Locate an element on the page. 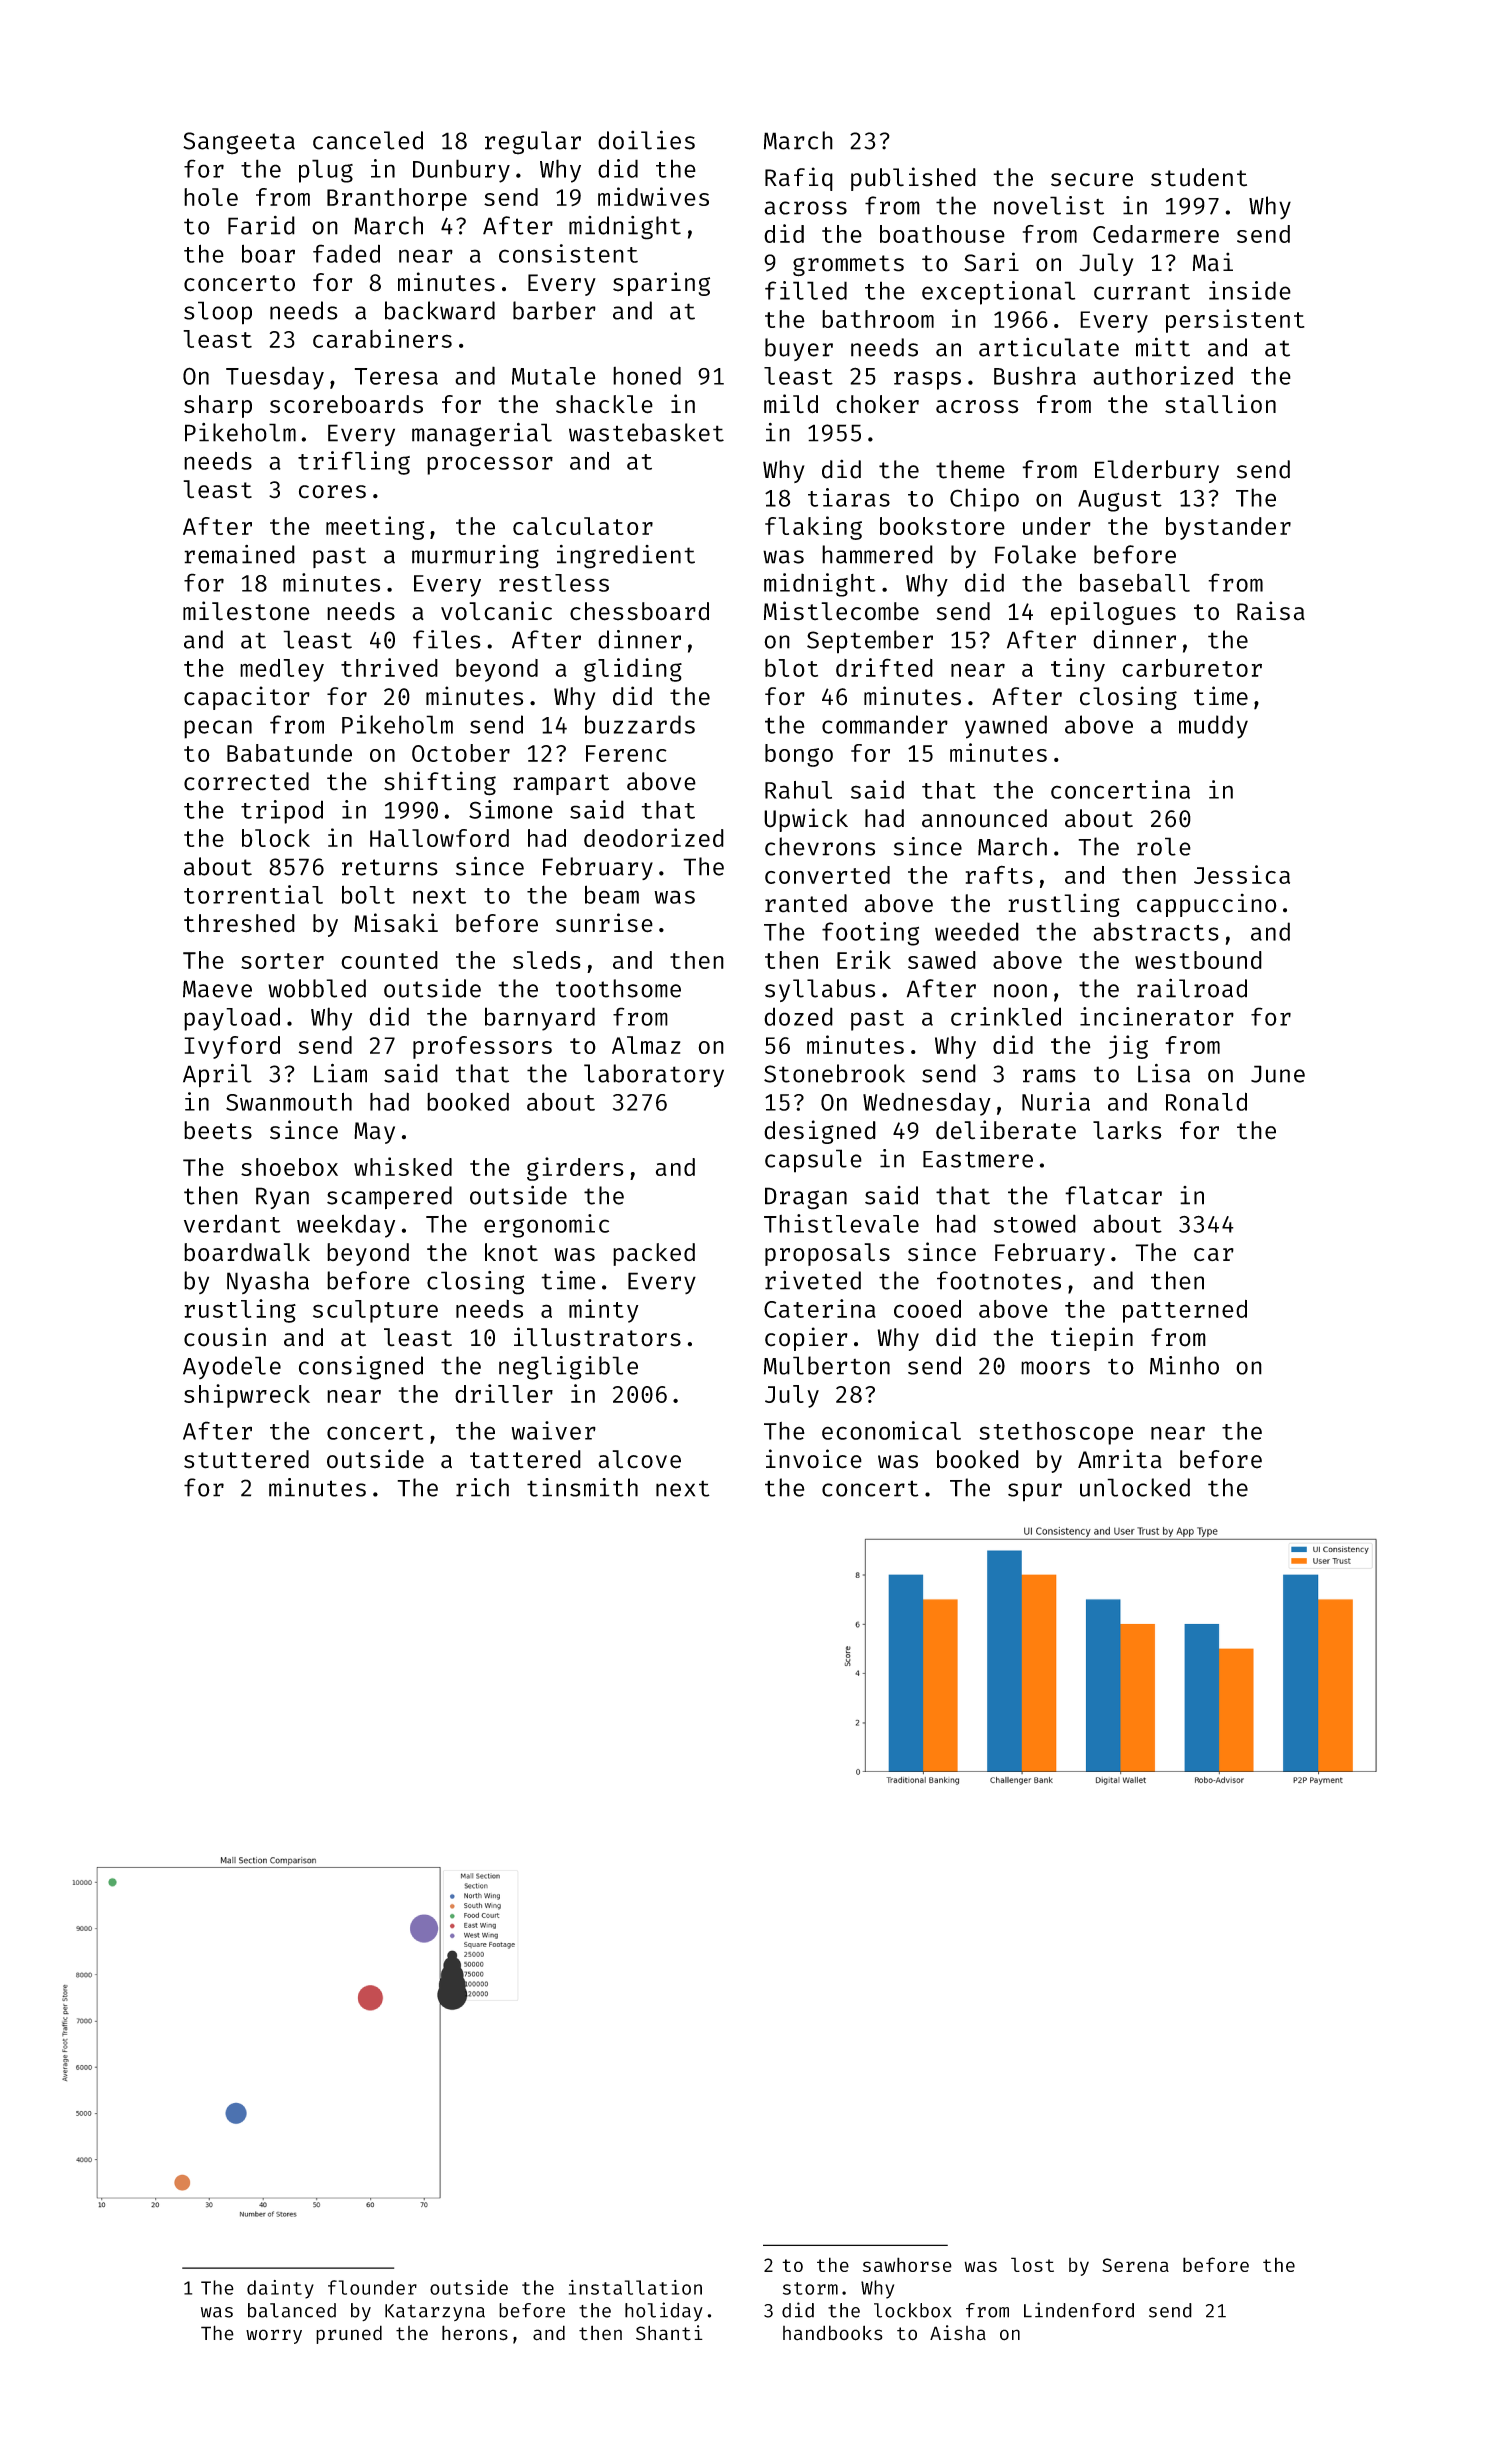  stuttered is located at coordinates (246, 1459).
